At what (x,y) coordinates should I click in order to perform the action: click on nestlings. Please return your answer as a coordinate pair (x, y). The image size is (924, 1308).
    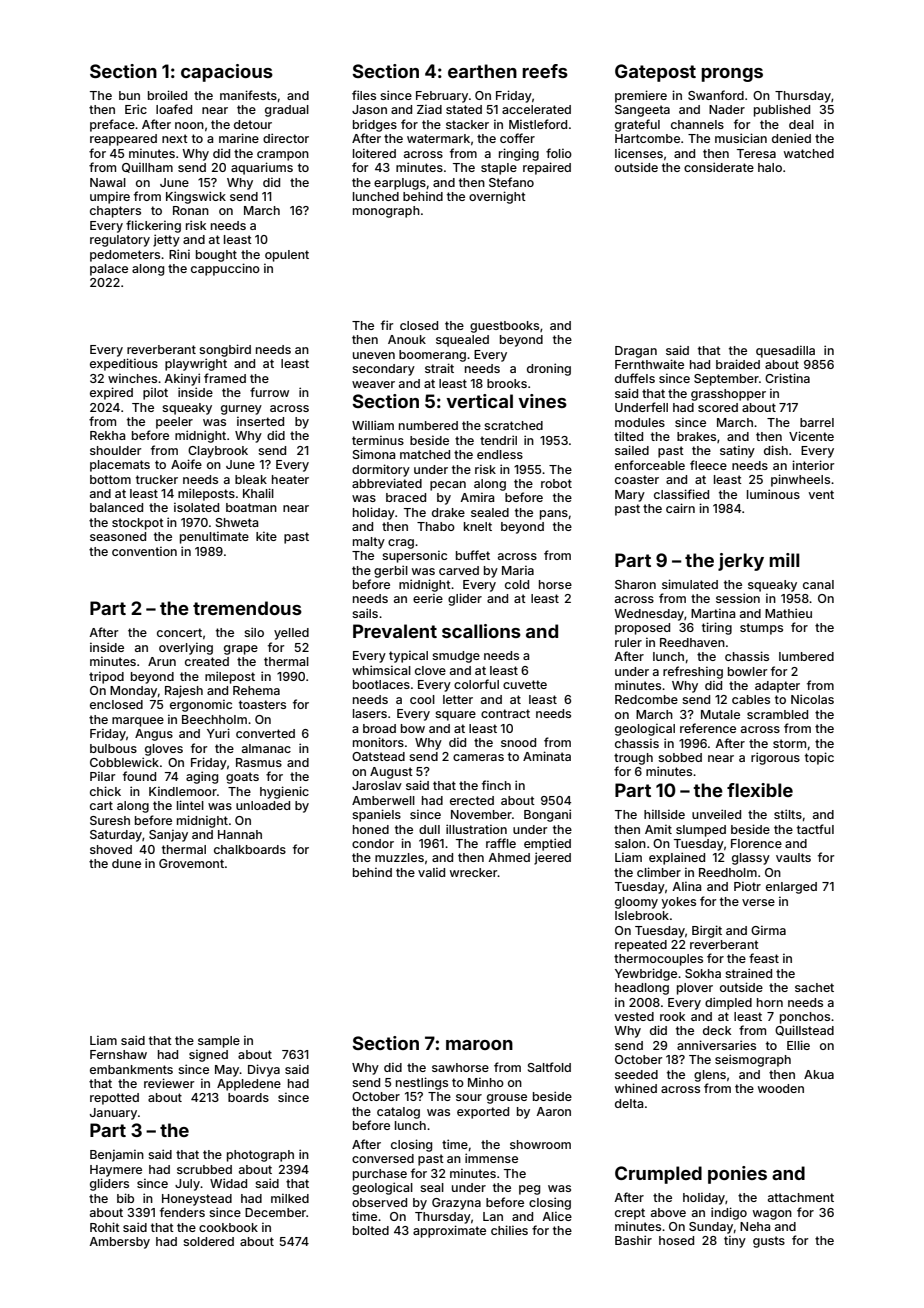
    Looking at the image, I should click on (422, 1083).
